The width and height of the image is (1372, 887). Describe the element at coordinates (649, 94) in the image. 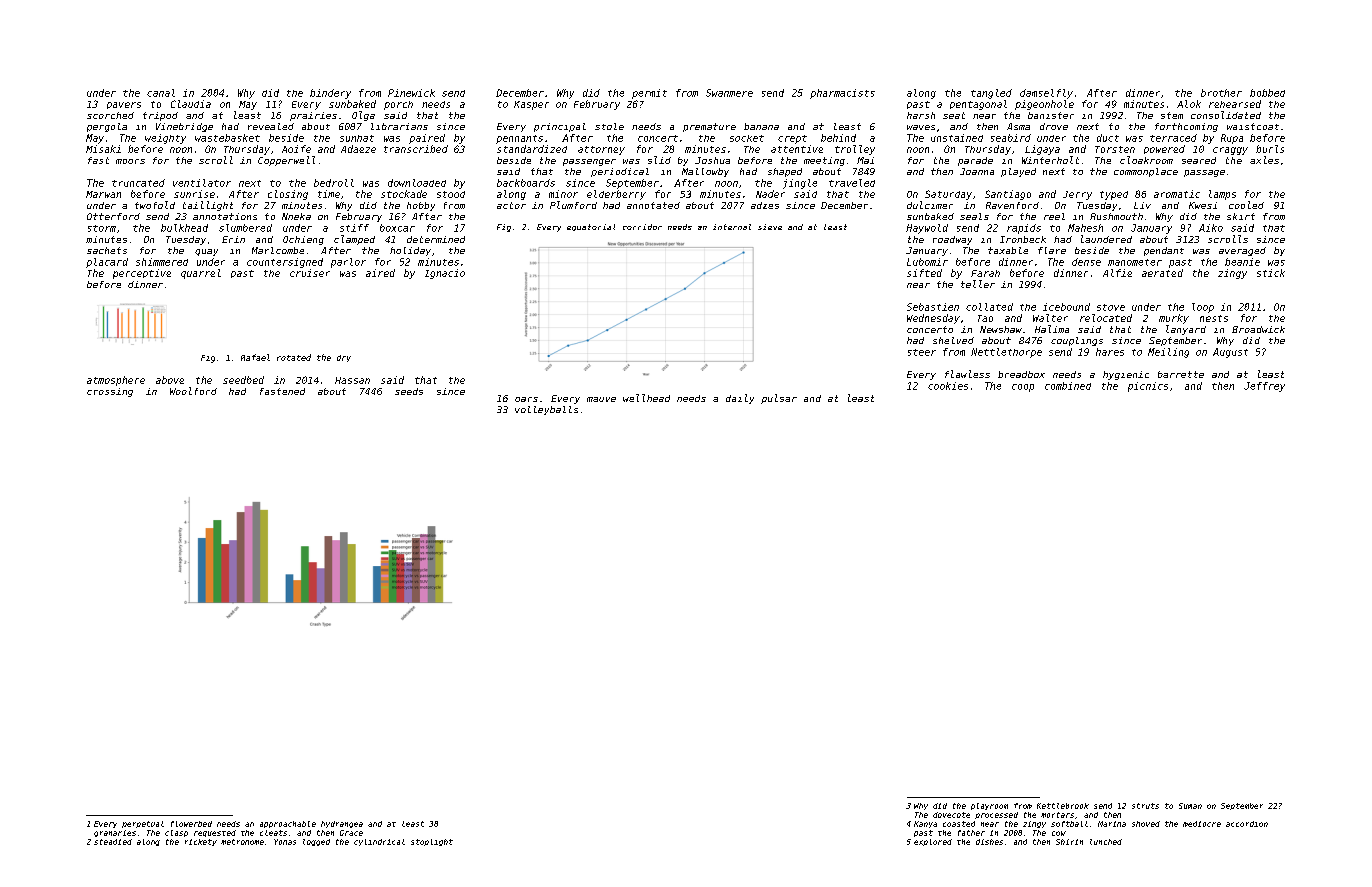

I see `permit` at that location.
